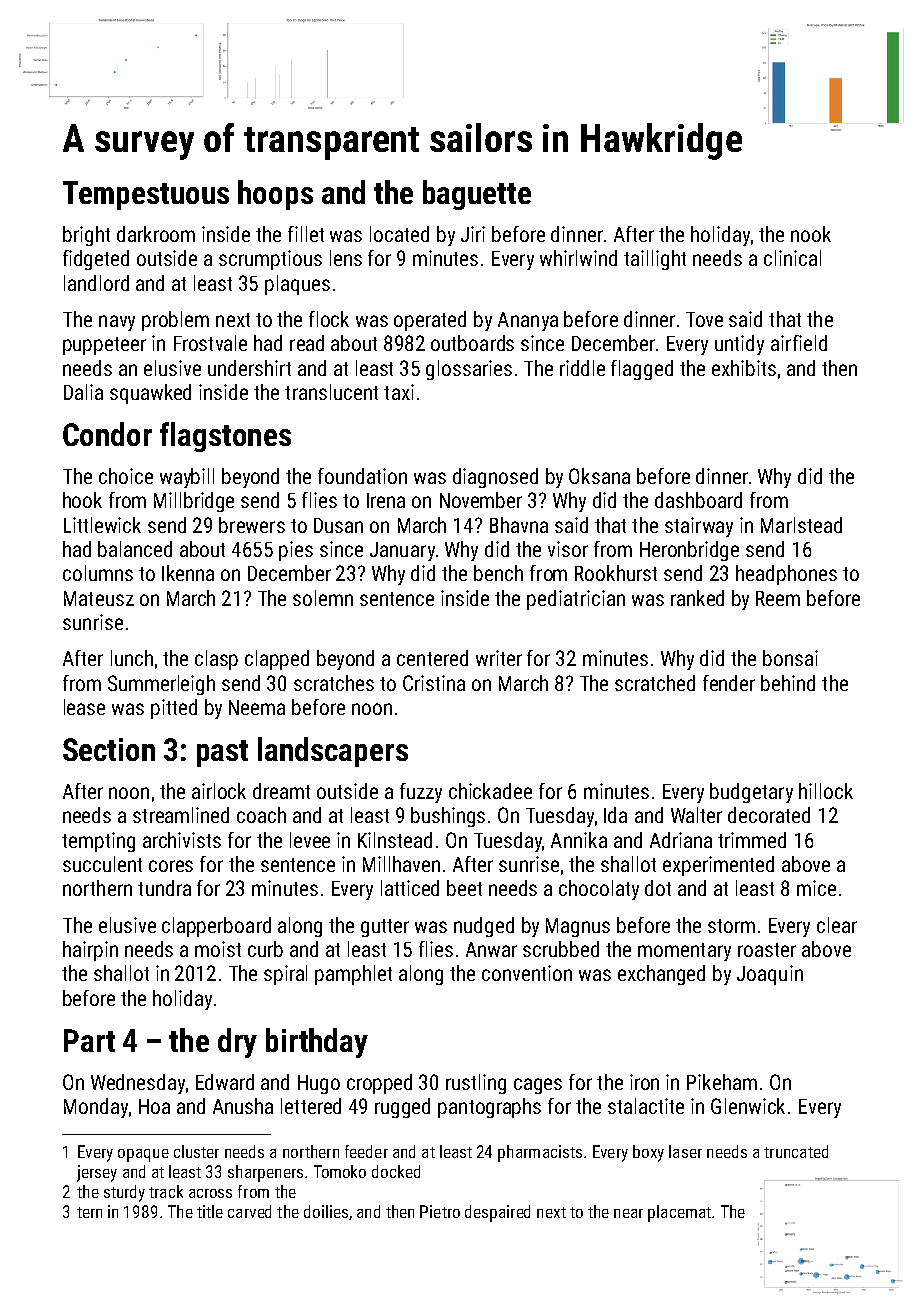  Describe the element at coordinates (329, 319) in the image. I see `flock` at that location.
